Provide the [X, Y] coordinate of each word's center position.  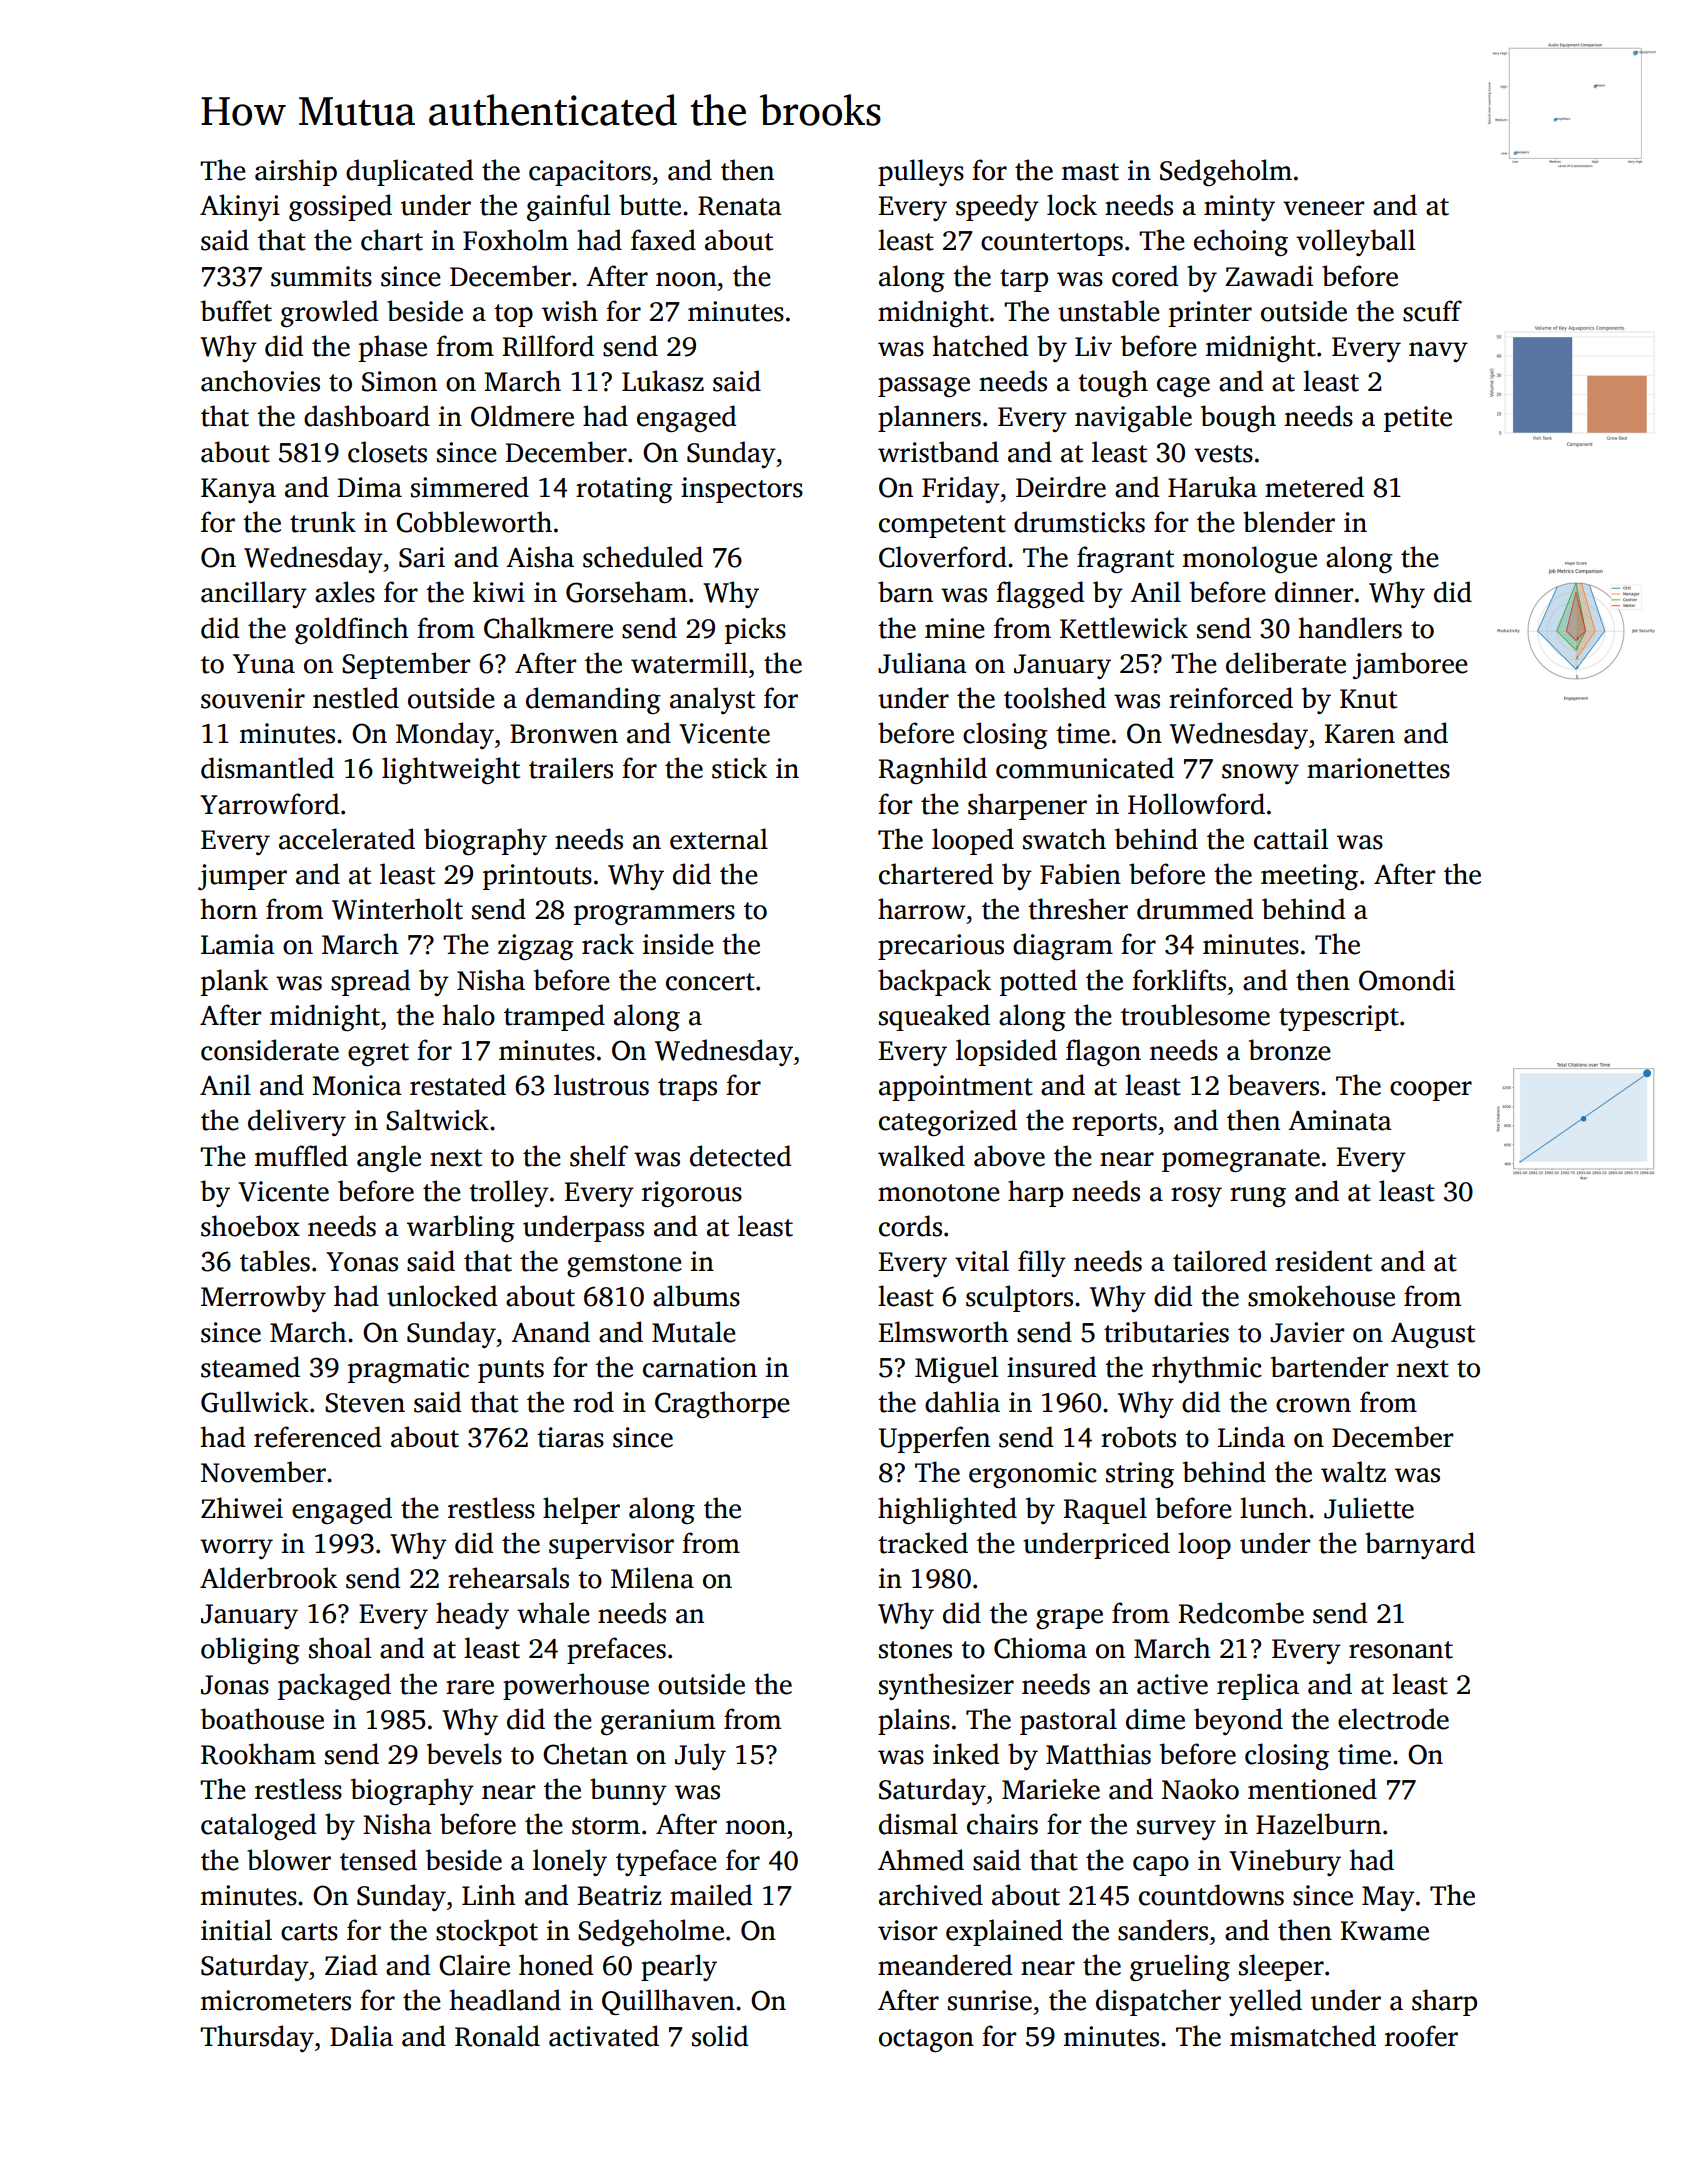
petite [1418, 419]
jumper [242, 877]
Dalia [361, 2036]
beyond [1238, 1721]
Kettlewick [1124, 628]
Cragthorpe [722, 1404]
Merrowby [263, 1298]
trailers [571, 768]
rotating [624, 490]
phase [393, 348]
